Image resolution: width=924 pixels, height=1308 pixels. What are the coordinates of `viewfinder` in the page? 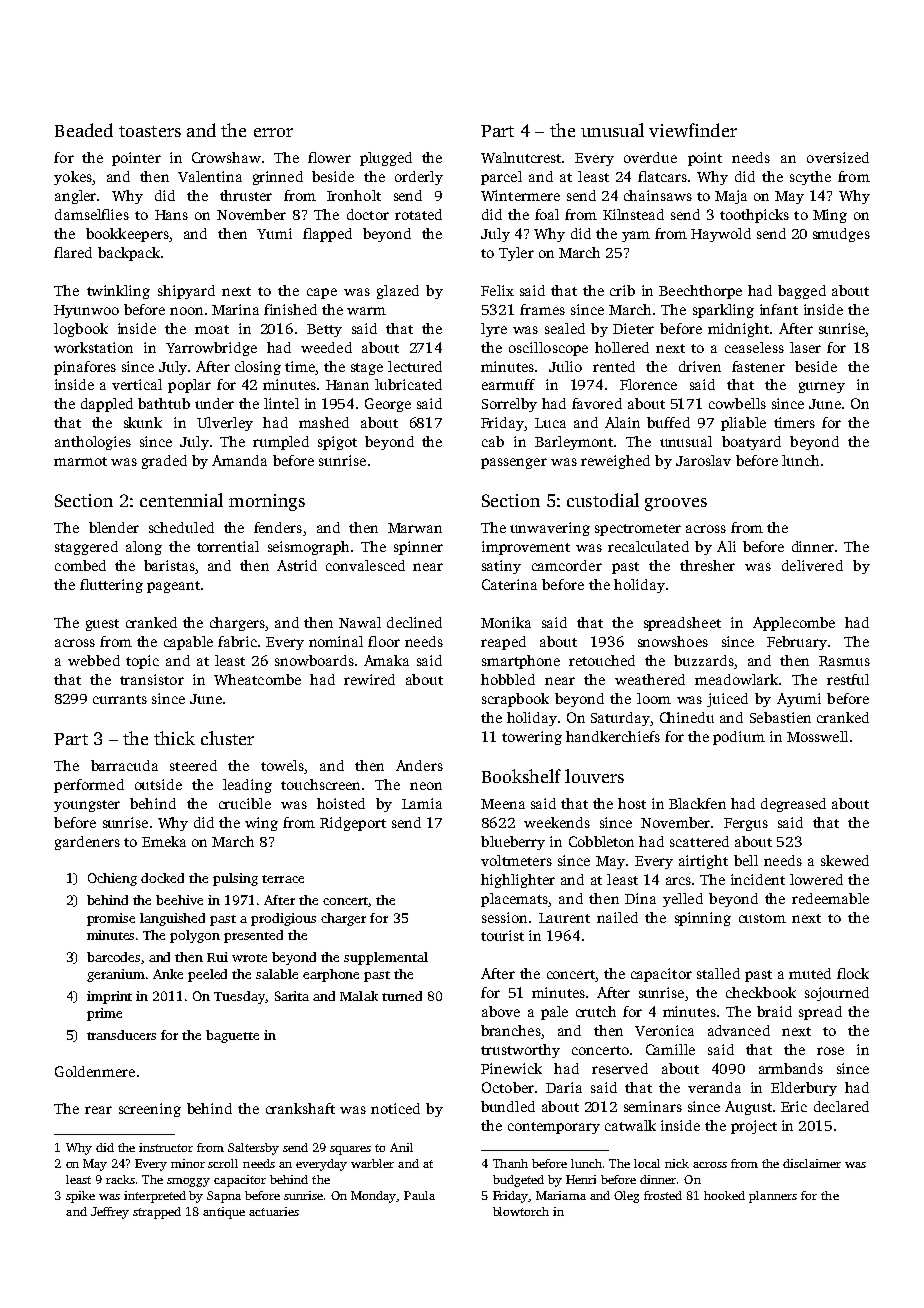 It's located at (693, 130).
